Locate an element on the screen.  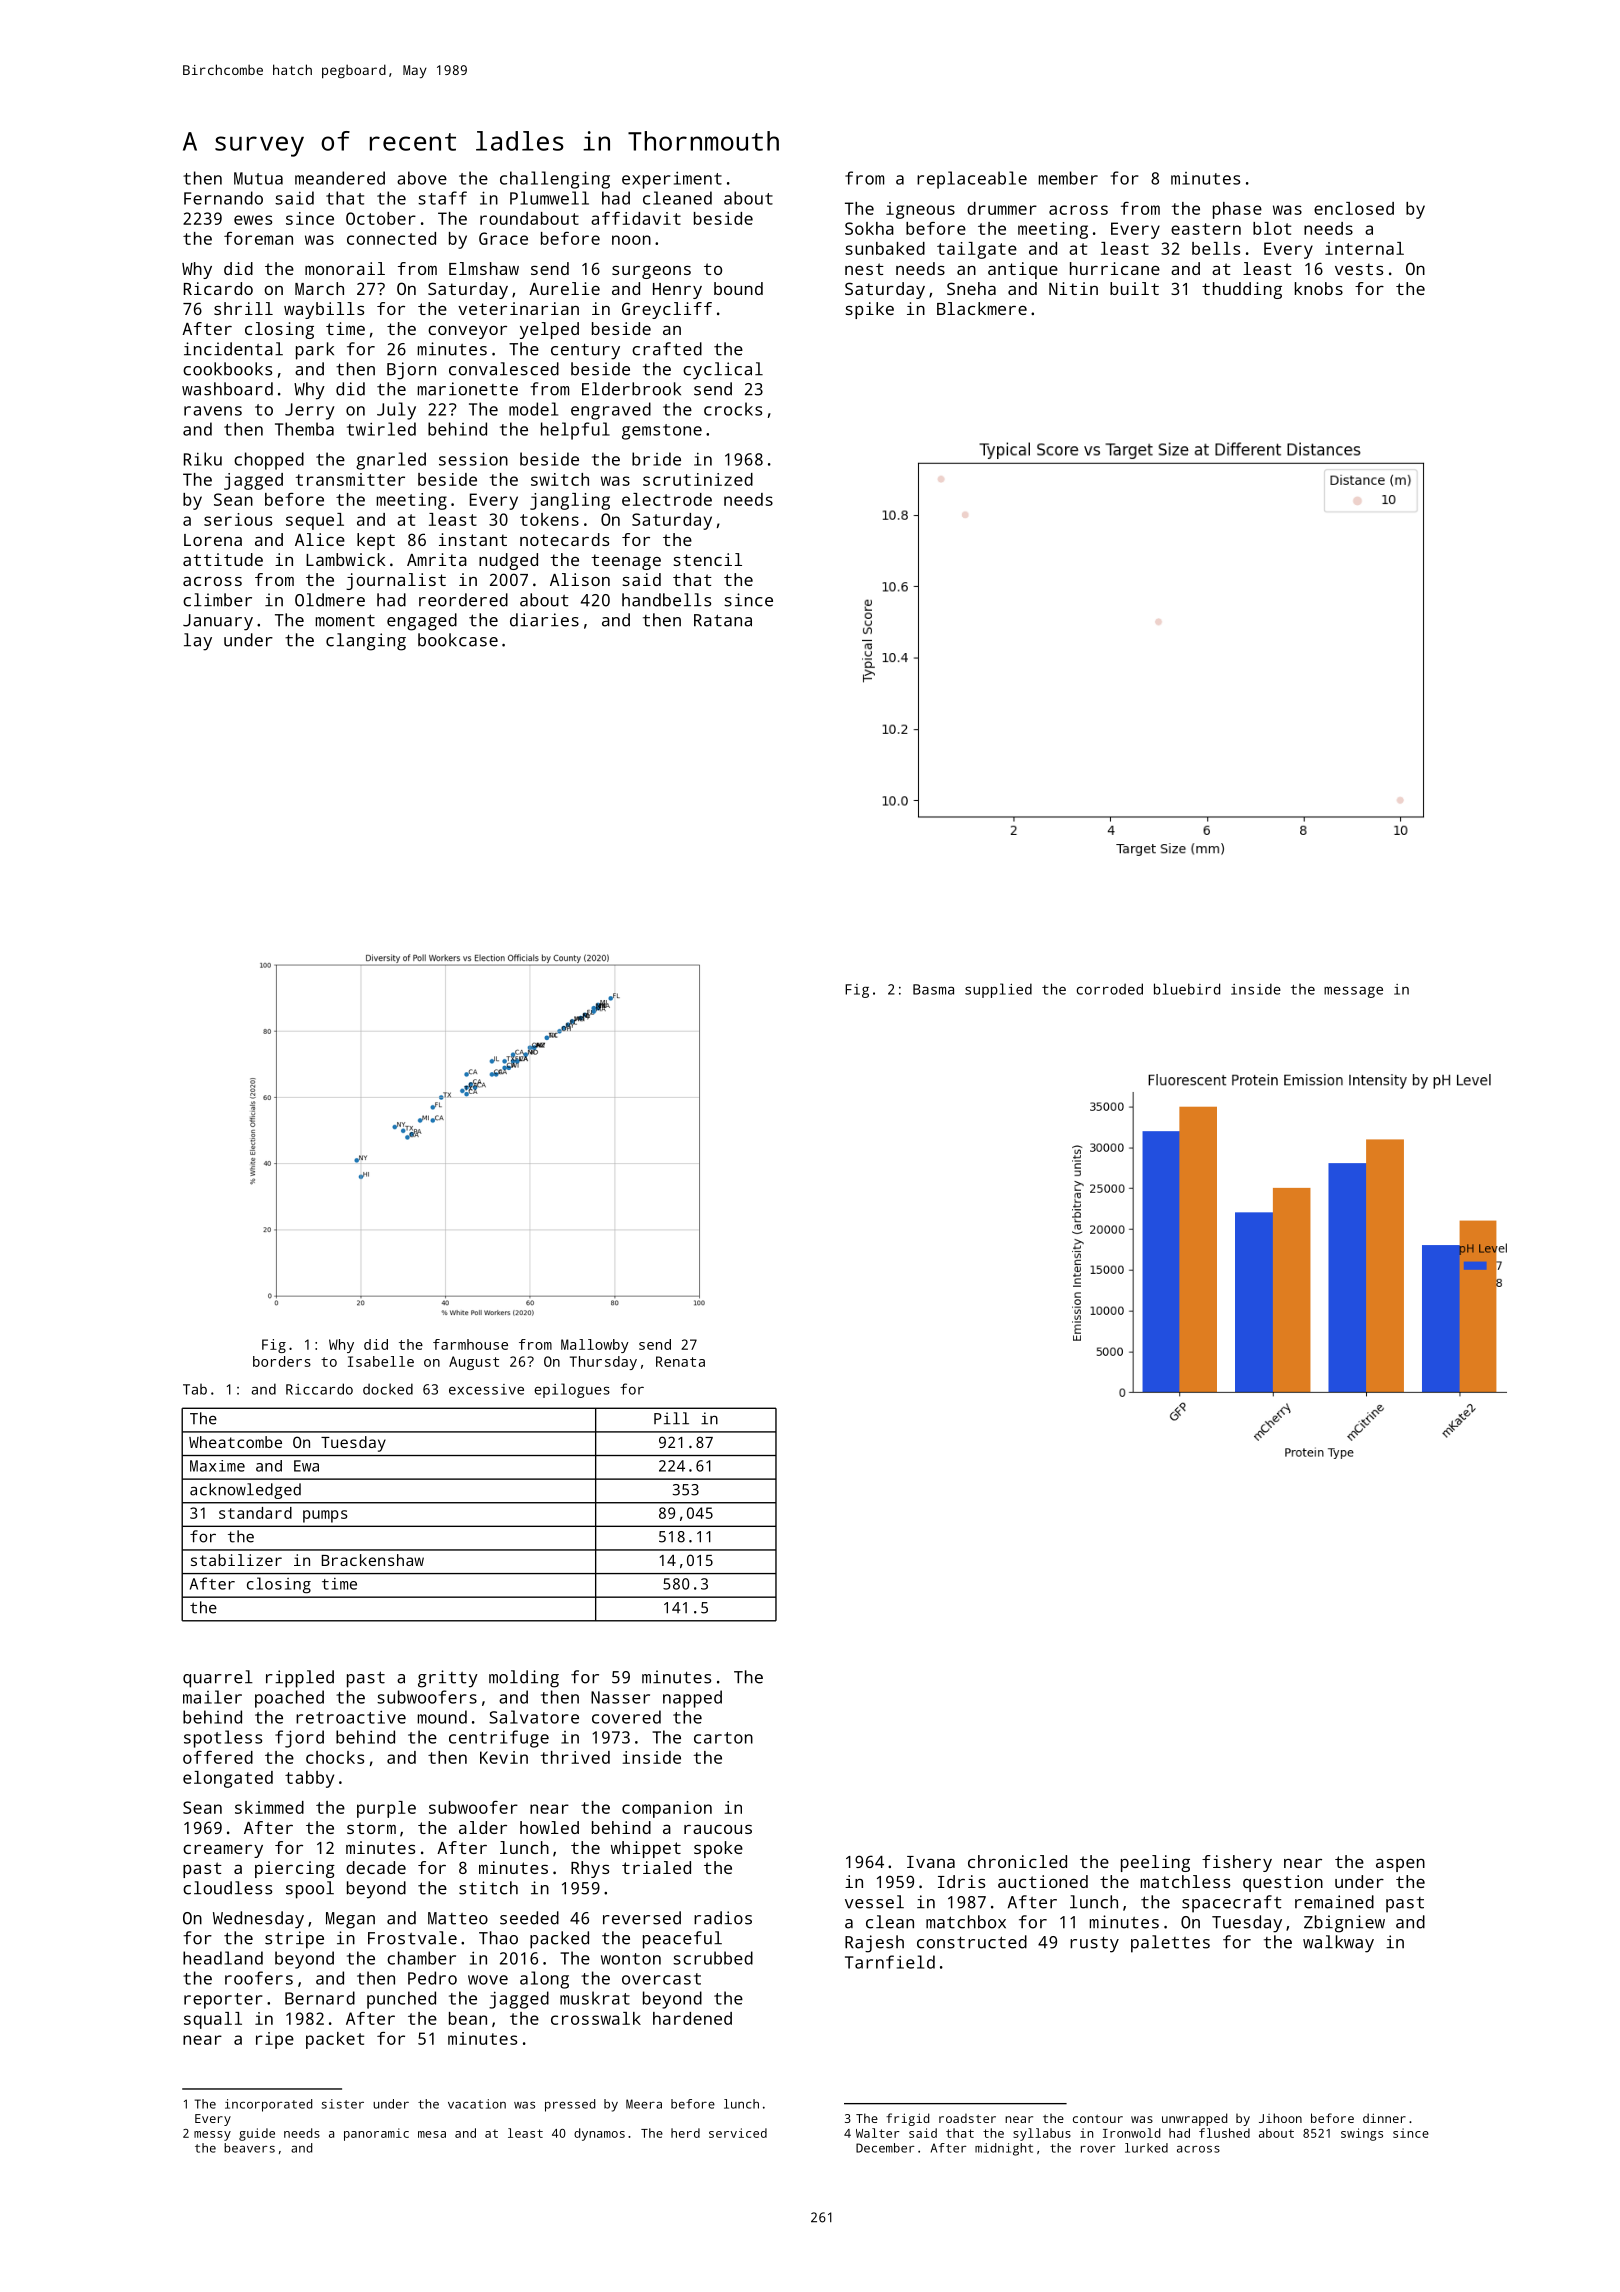
panoramic is located at coordinates (376, 2134).
